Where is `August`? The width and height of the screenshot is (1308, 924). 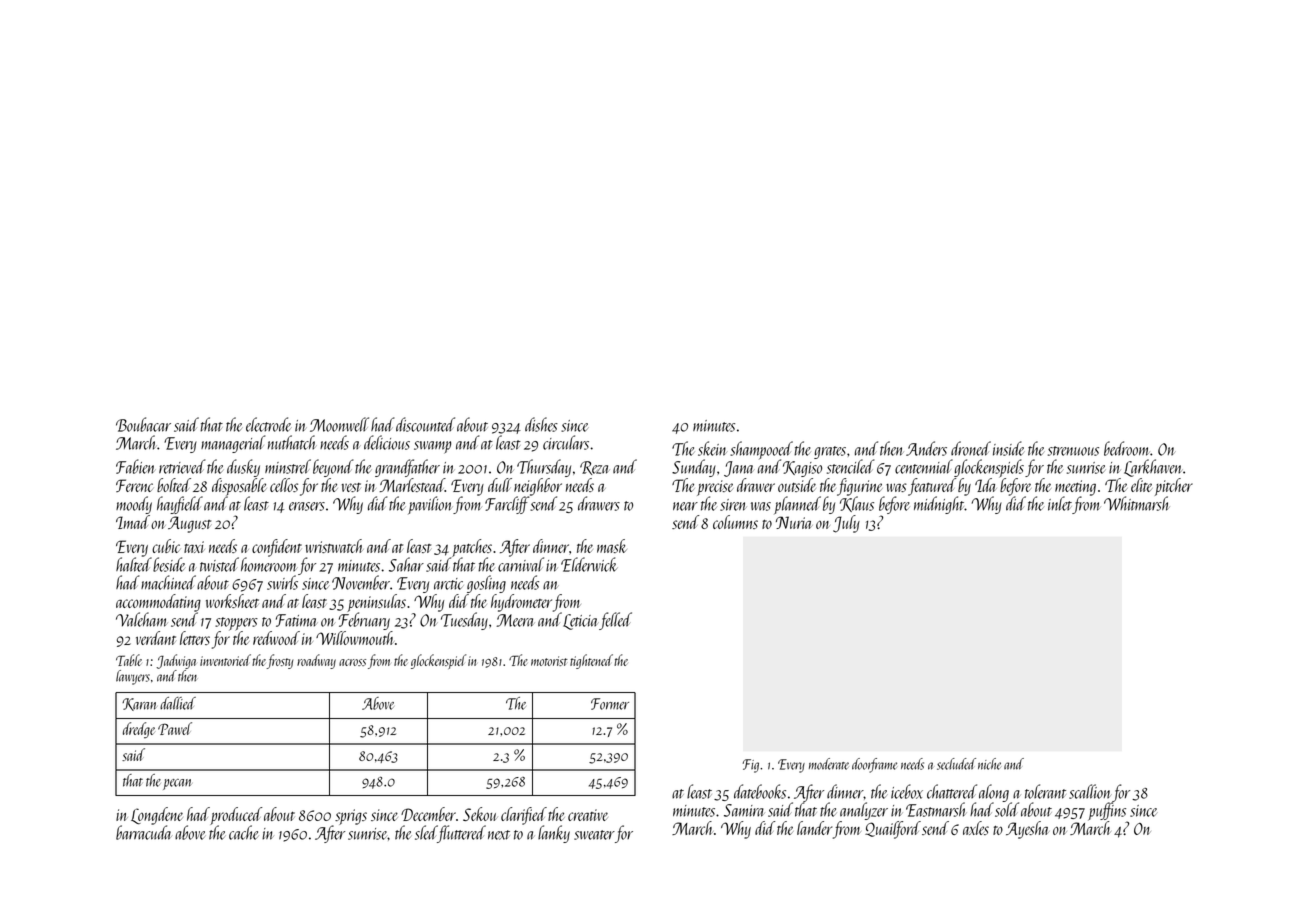 August is located at coordinates (189, 524).
